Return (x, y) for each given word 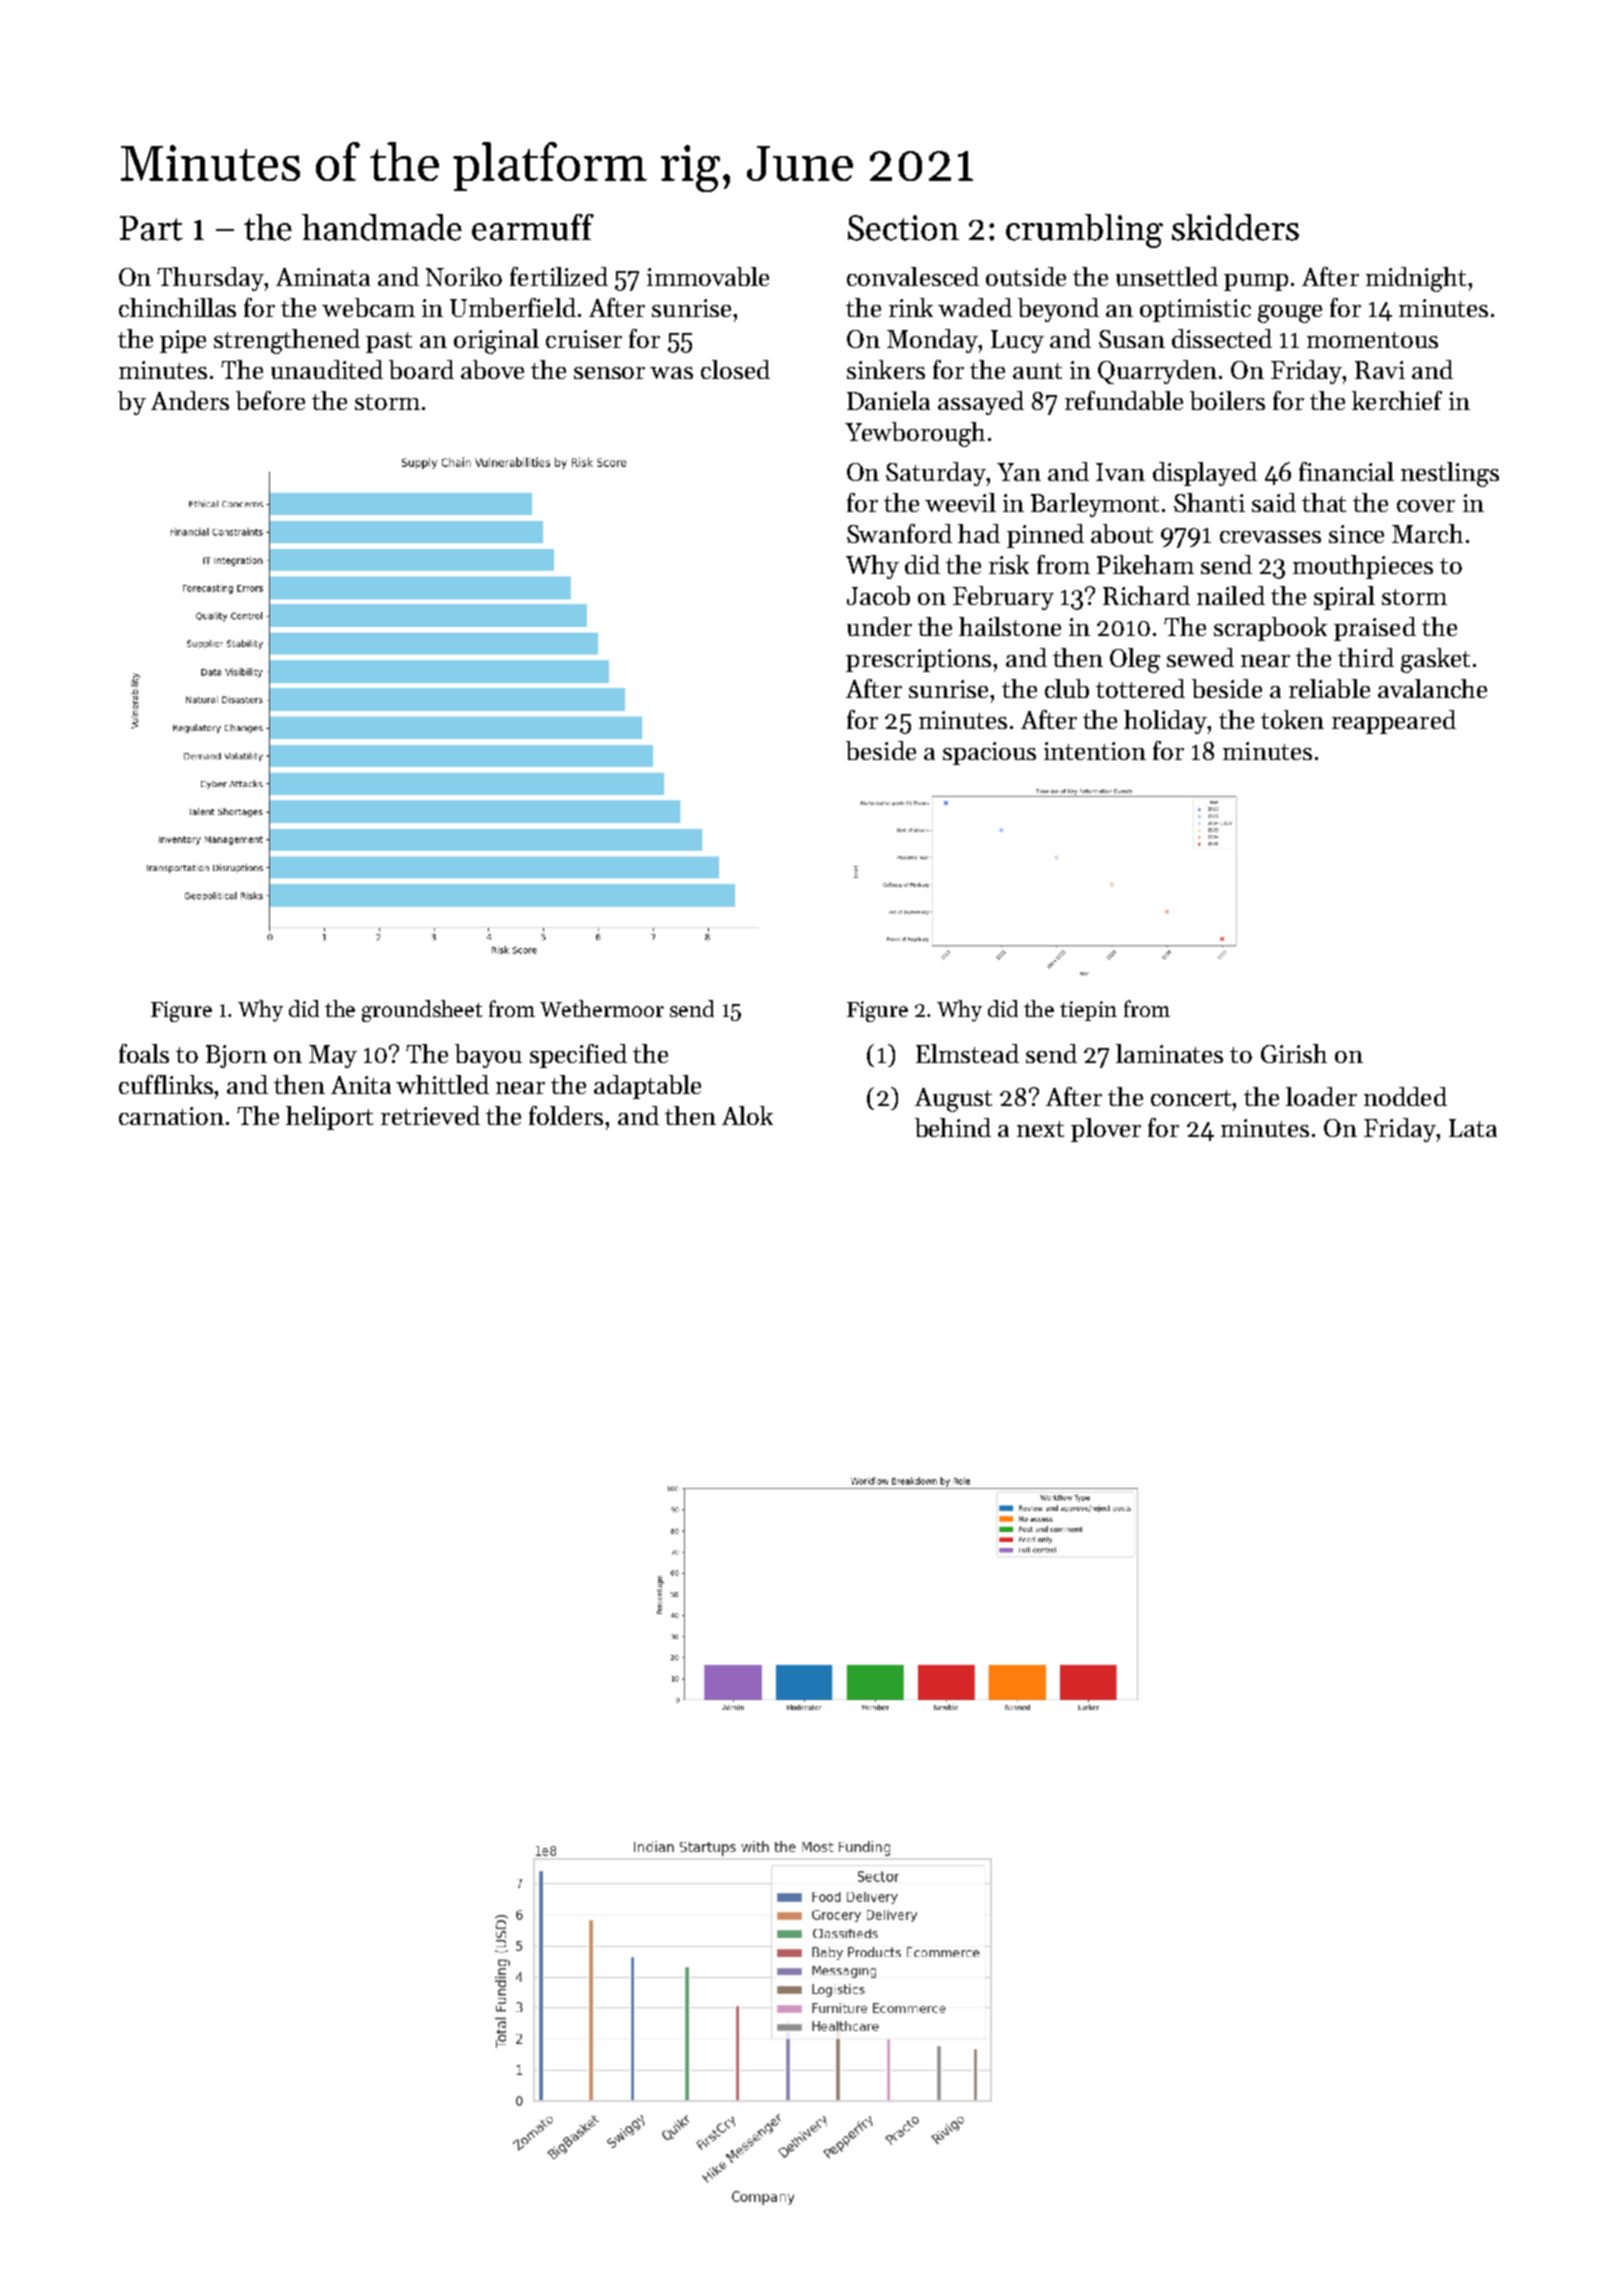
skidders (1235, 227)
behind (953, 1127)
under (879, 626)
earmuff (533, 227)
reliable (1329, 688)
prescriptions (918, 660)
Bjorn (236, 1056)
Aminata (323, 277)
